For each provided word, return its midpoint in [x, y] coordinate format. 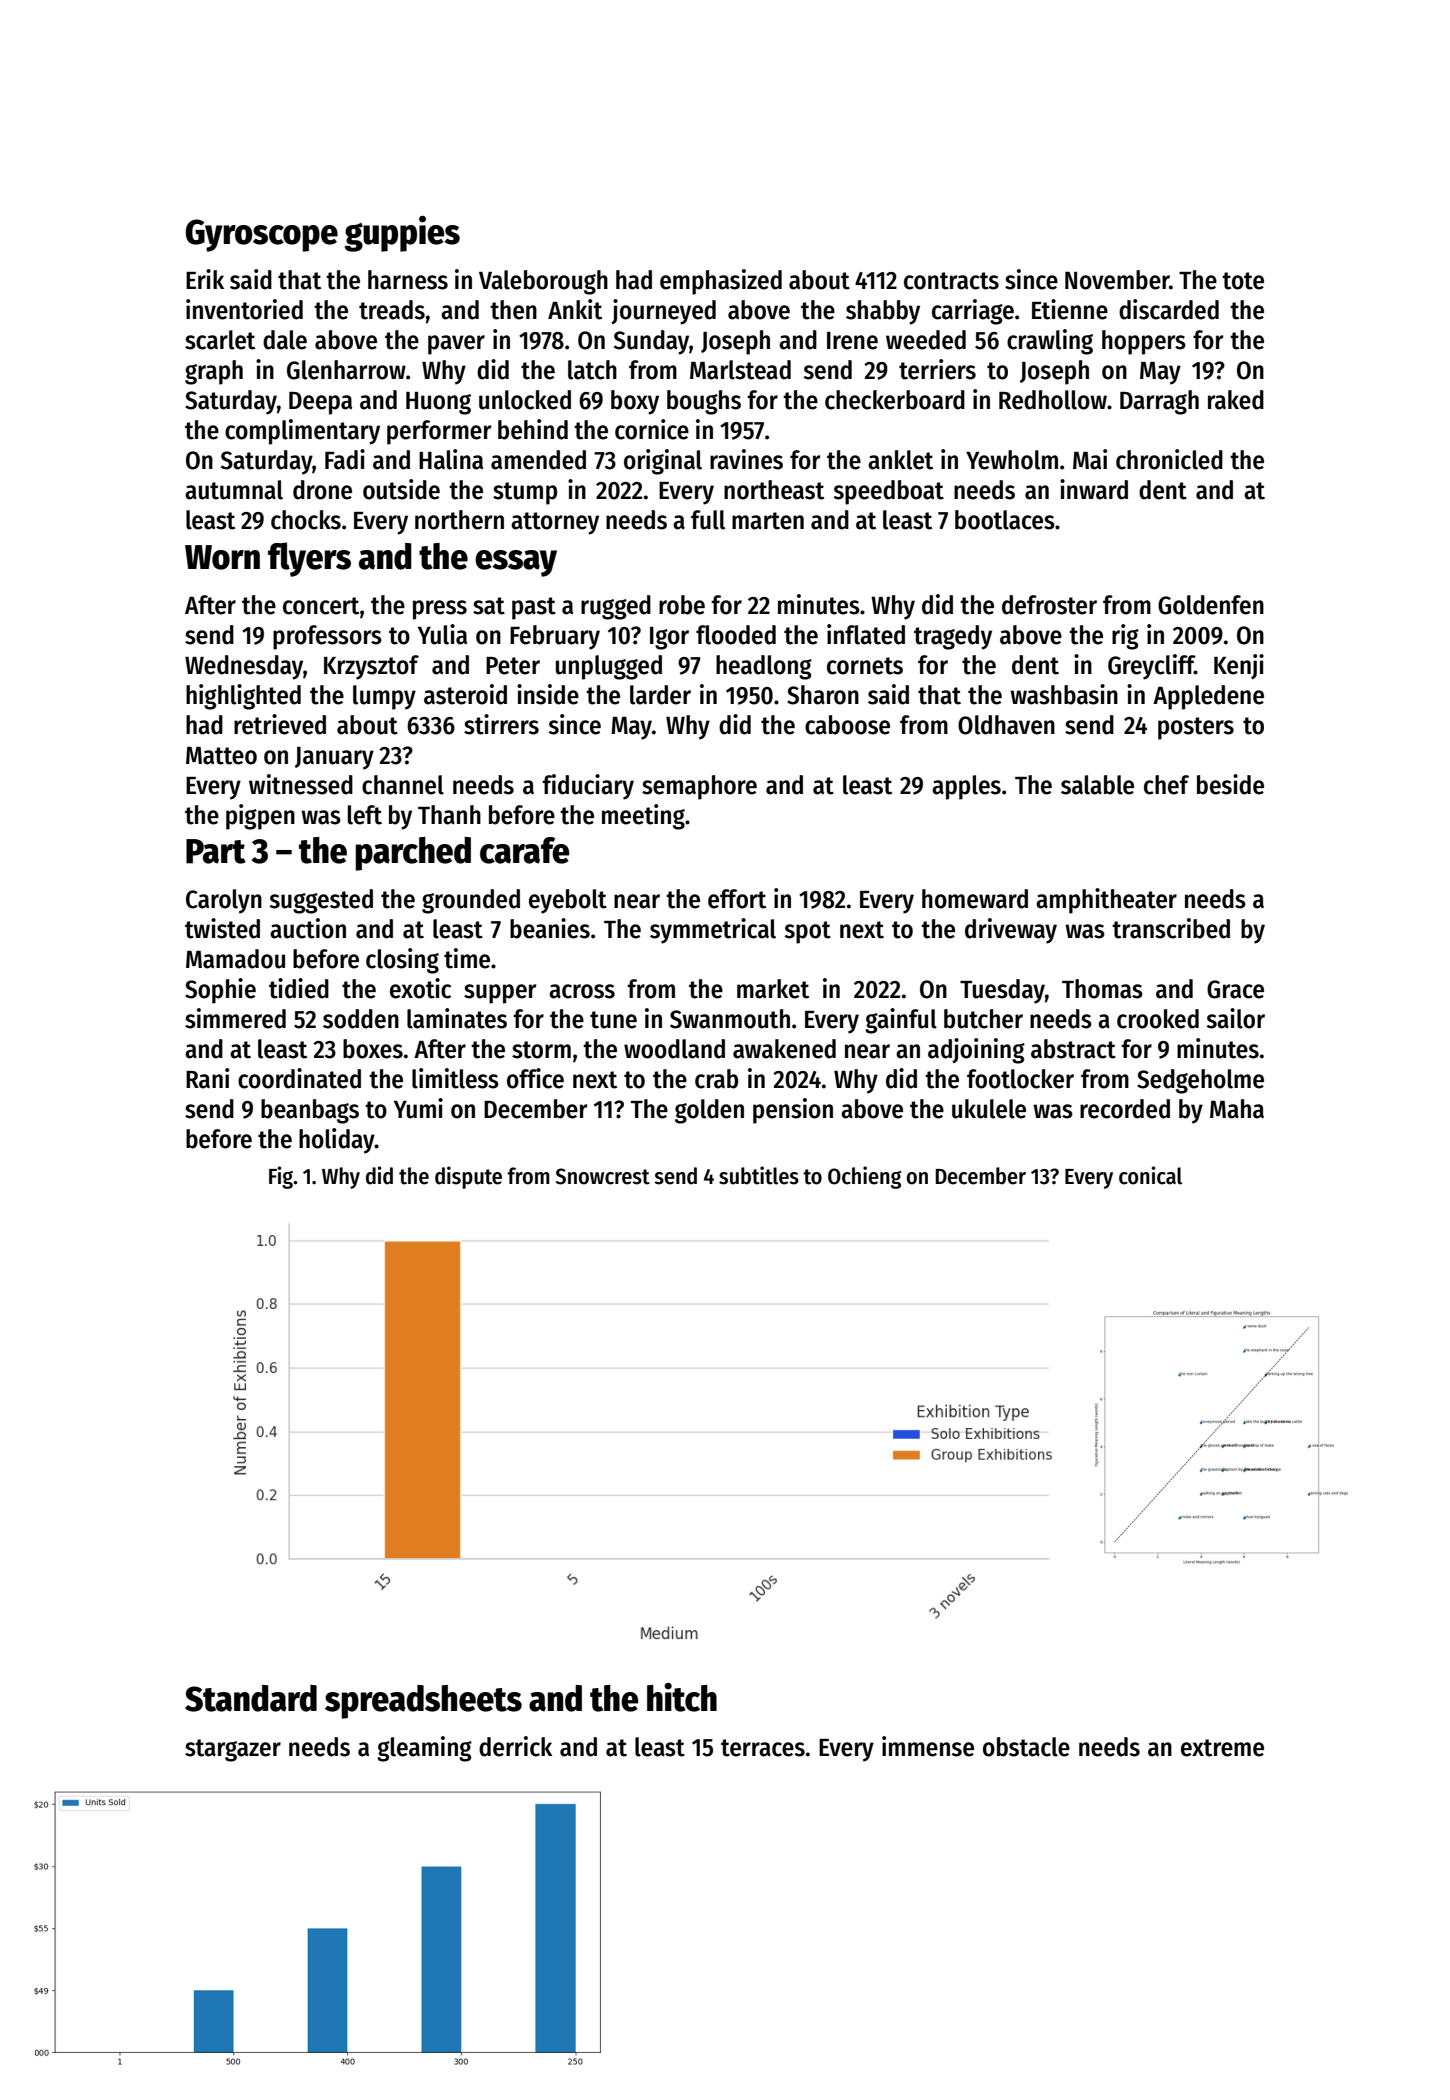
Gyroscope [261, 235]
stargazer [233, 1750]
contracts [951, 281]
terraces [763, 1748]
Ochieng [865, 1177]
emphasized [721, 282]
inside [548, 694]
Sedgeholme [1200, 1081]
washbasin [1064, 694]
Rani [207, 1078]
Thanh [449, 815]
